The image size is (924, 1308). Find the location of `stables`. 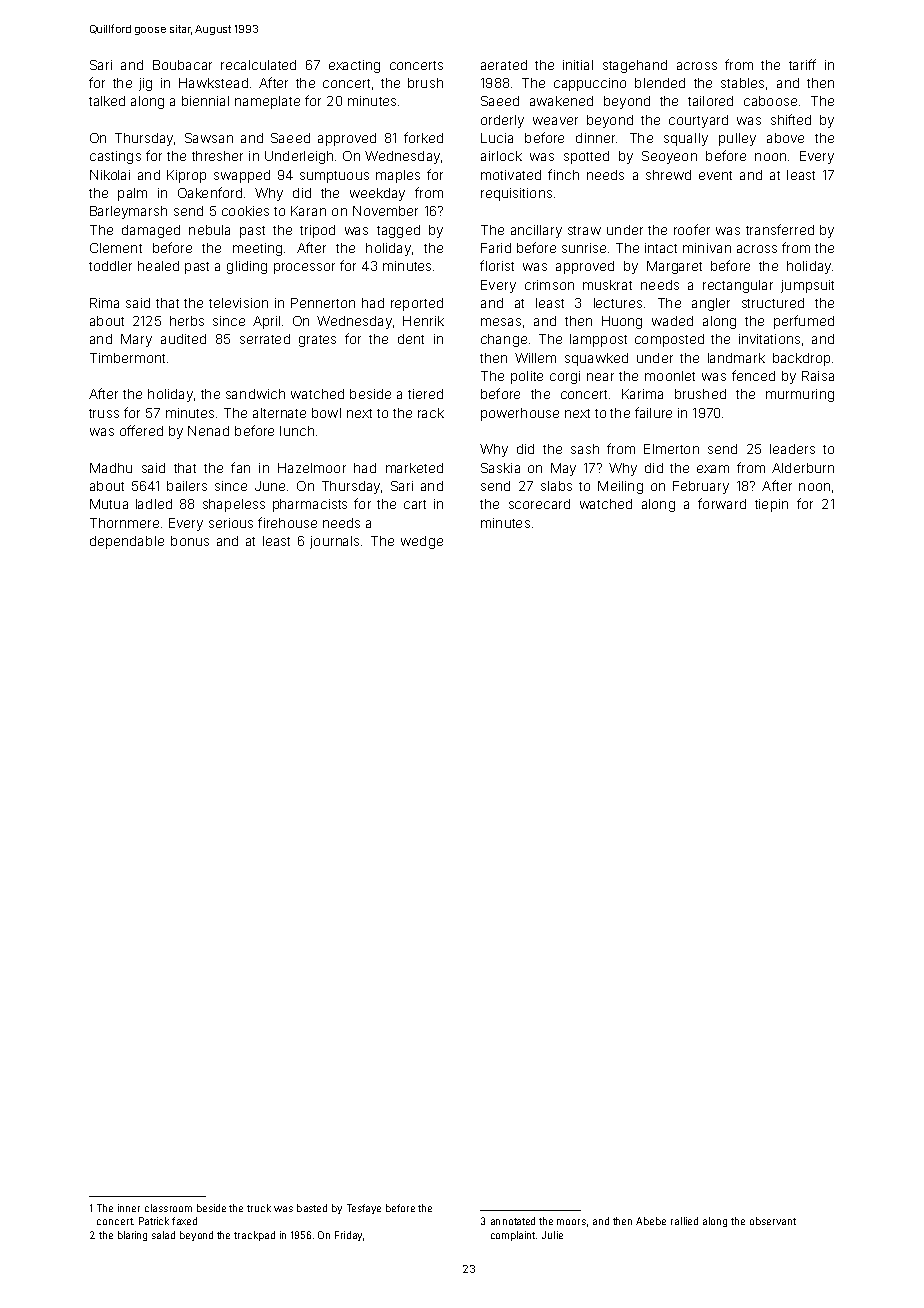

stables is located at coordinates (742, 83).
